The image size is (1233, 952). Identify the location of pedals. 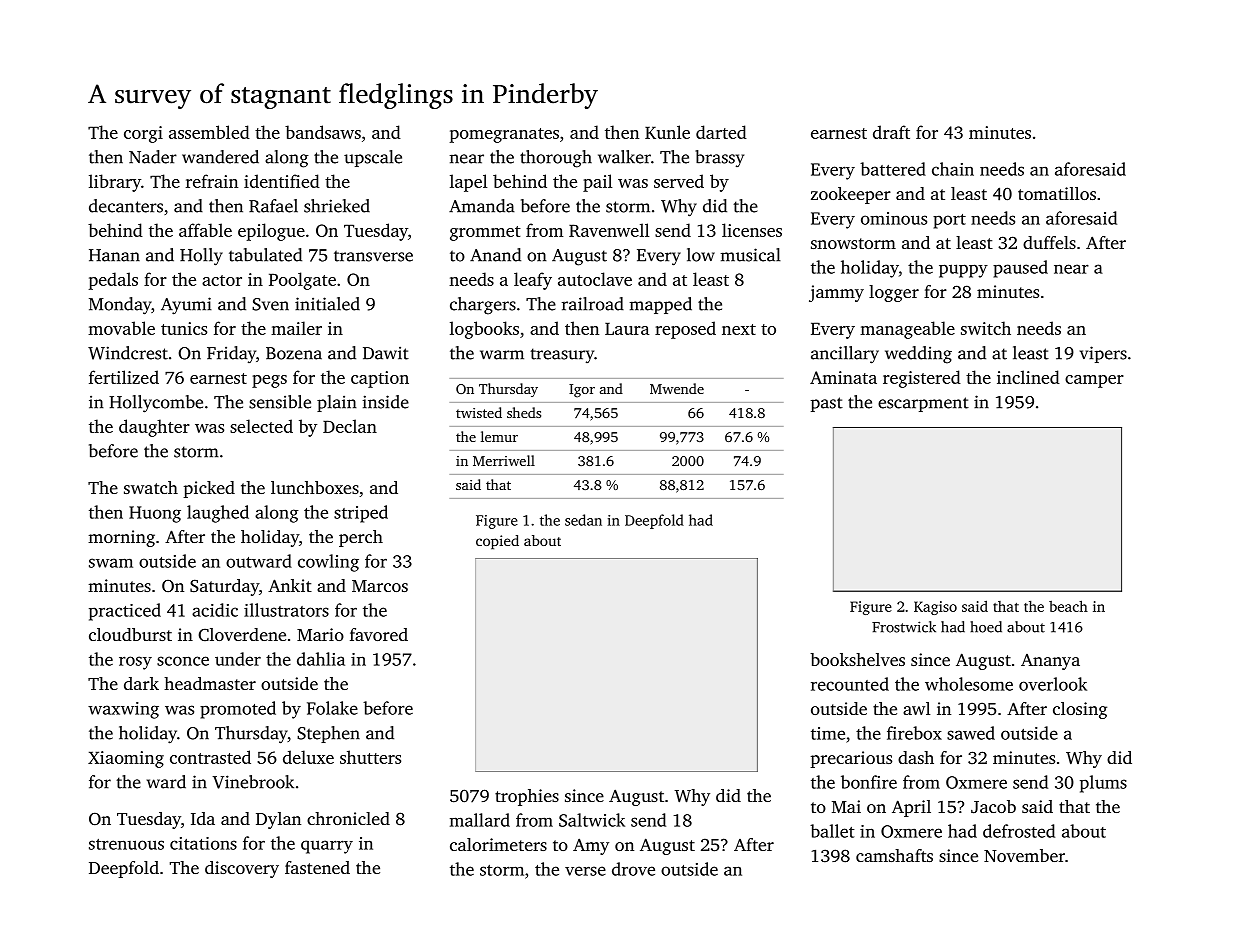
(113, 281).
